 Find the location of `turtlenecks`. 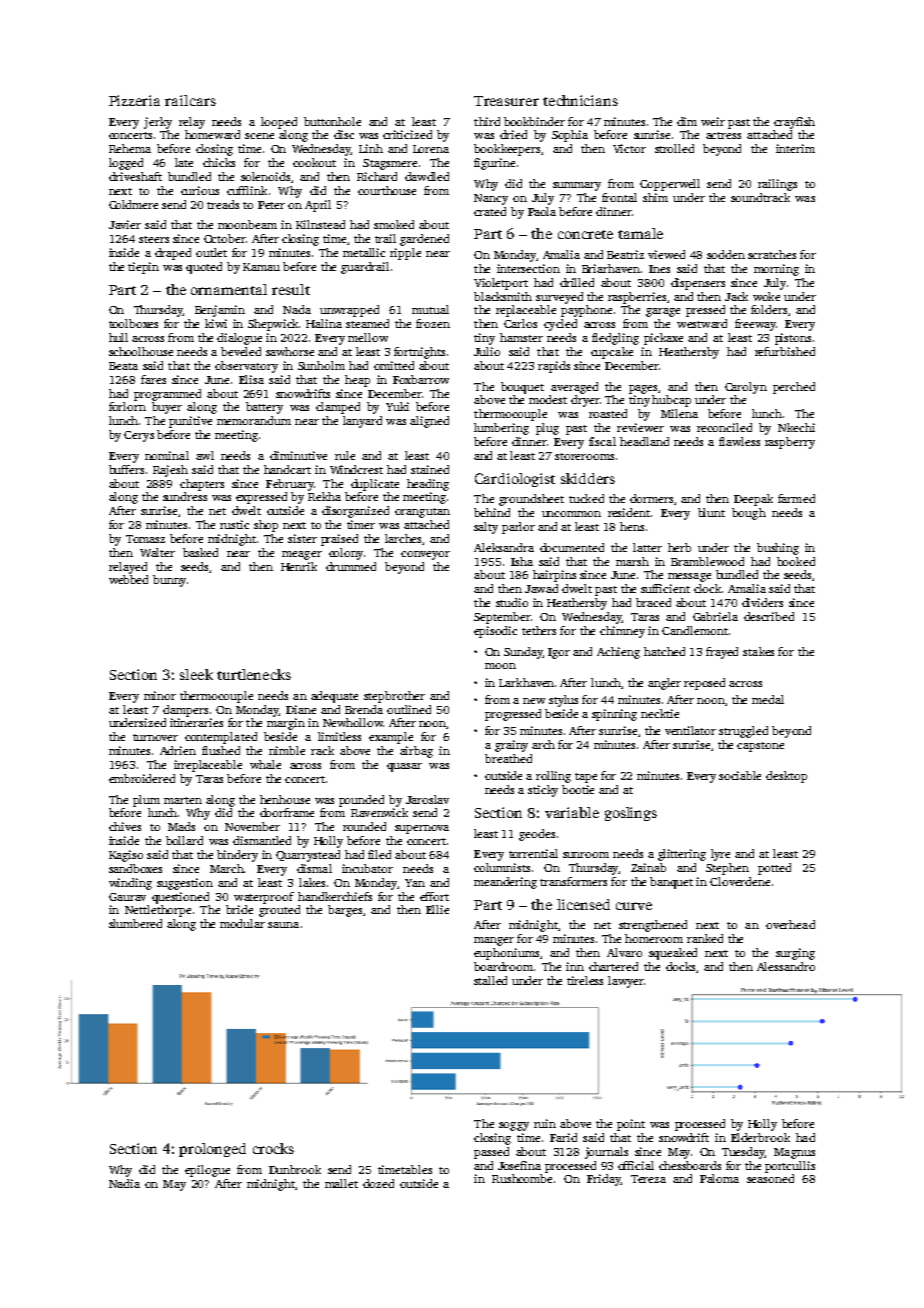

turtlenecks is located at coordinates (254, 674).
